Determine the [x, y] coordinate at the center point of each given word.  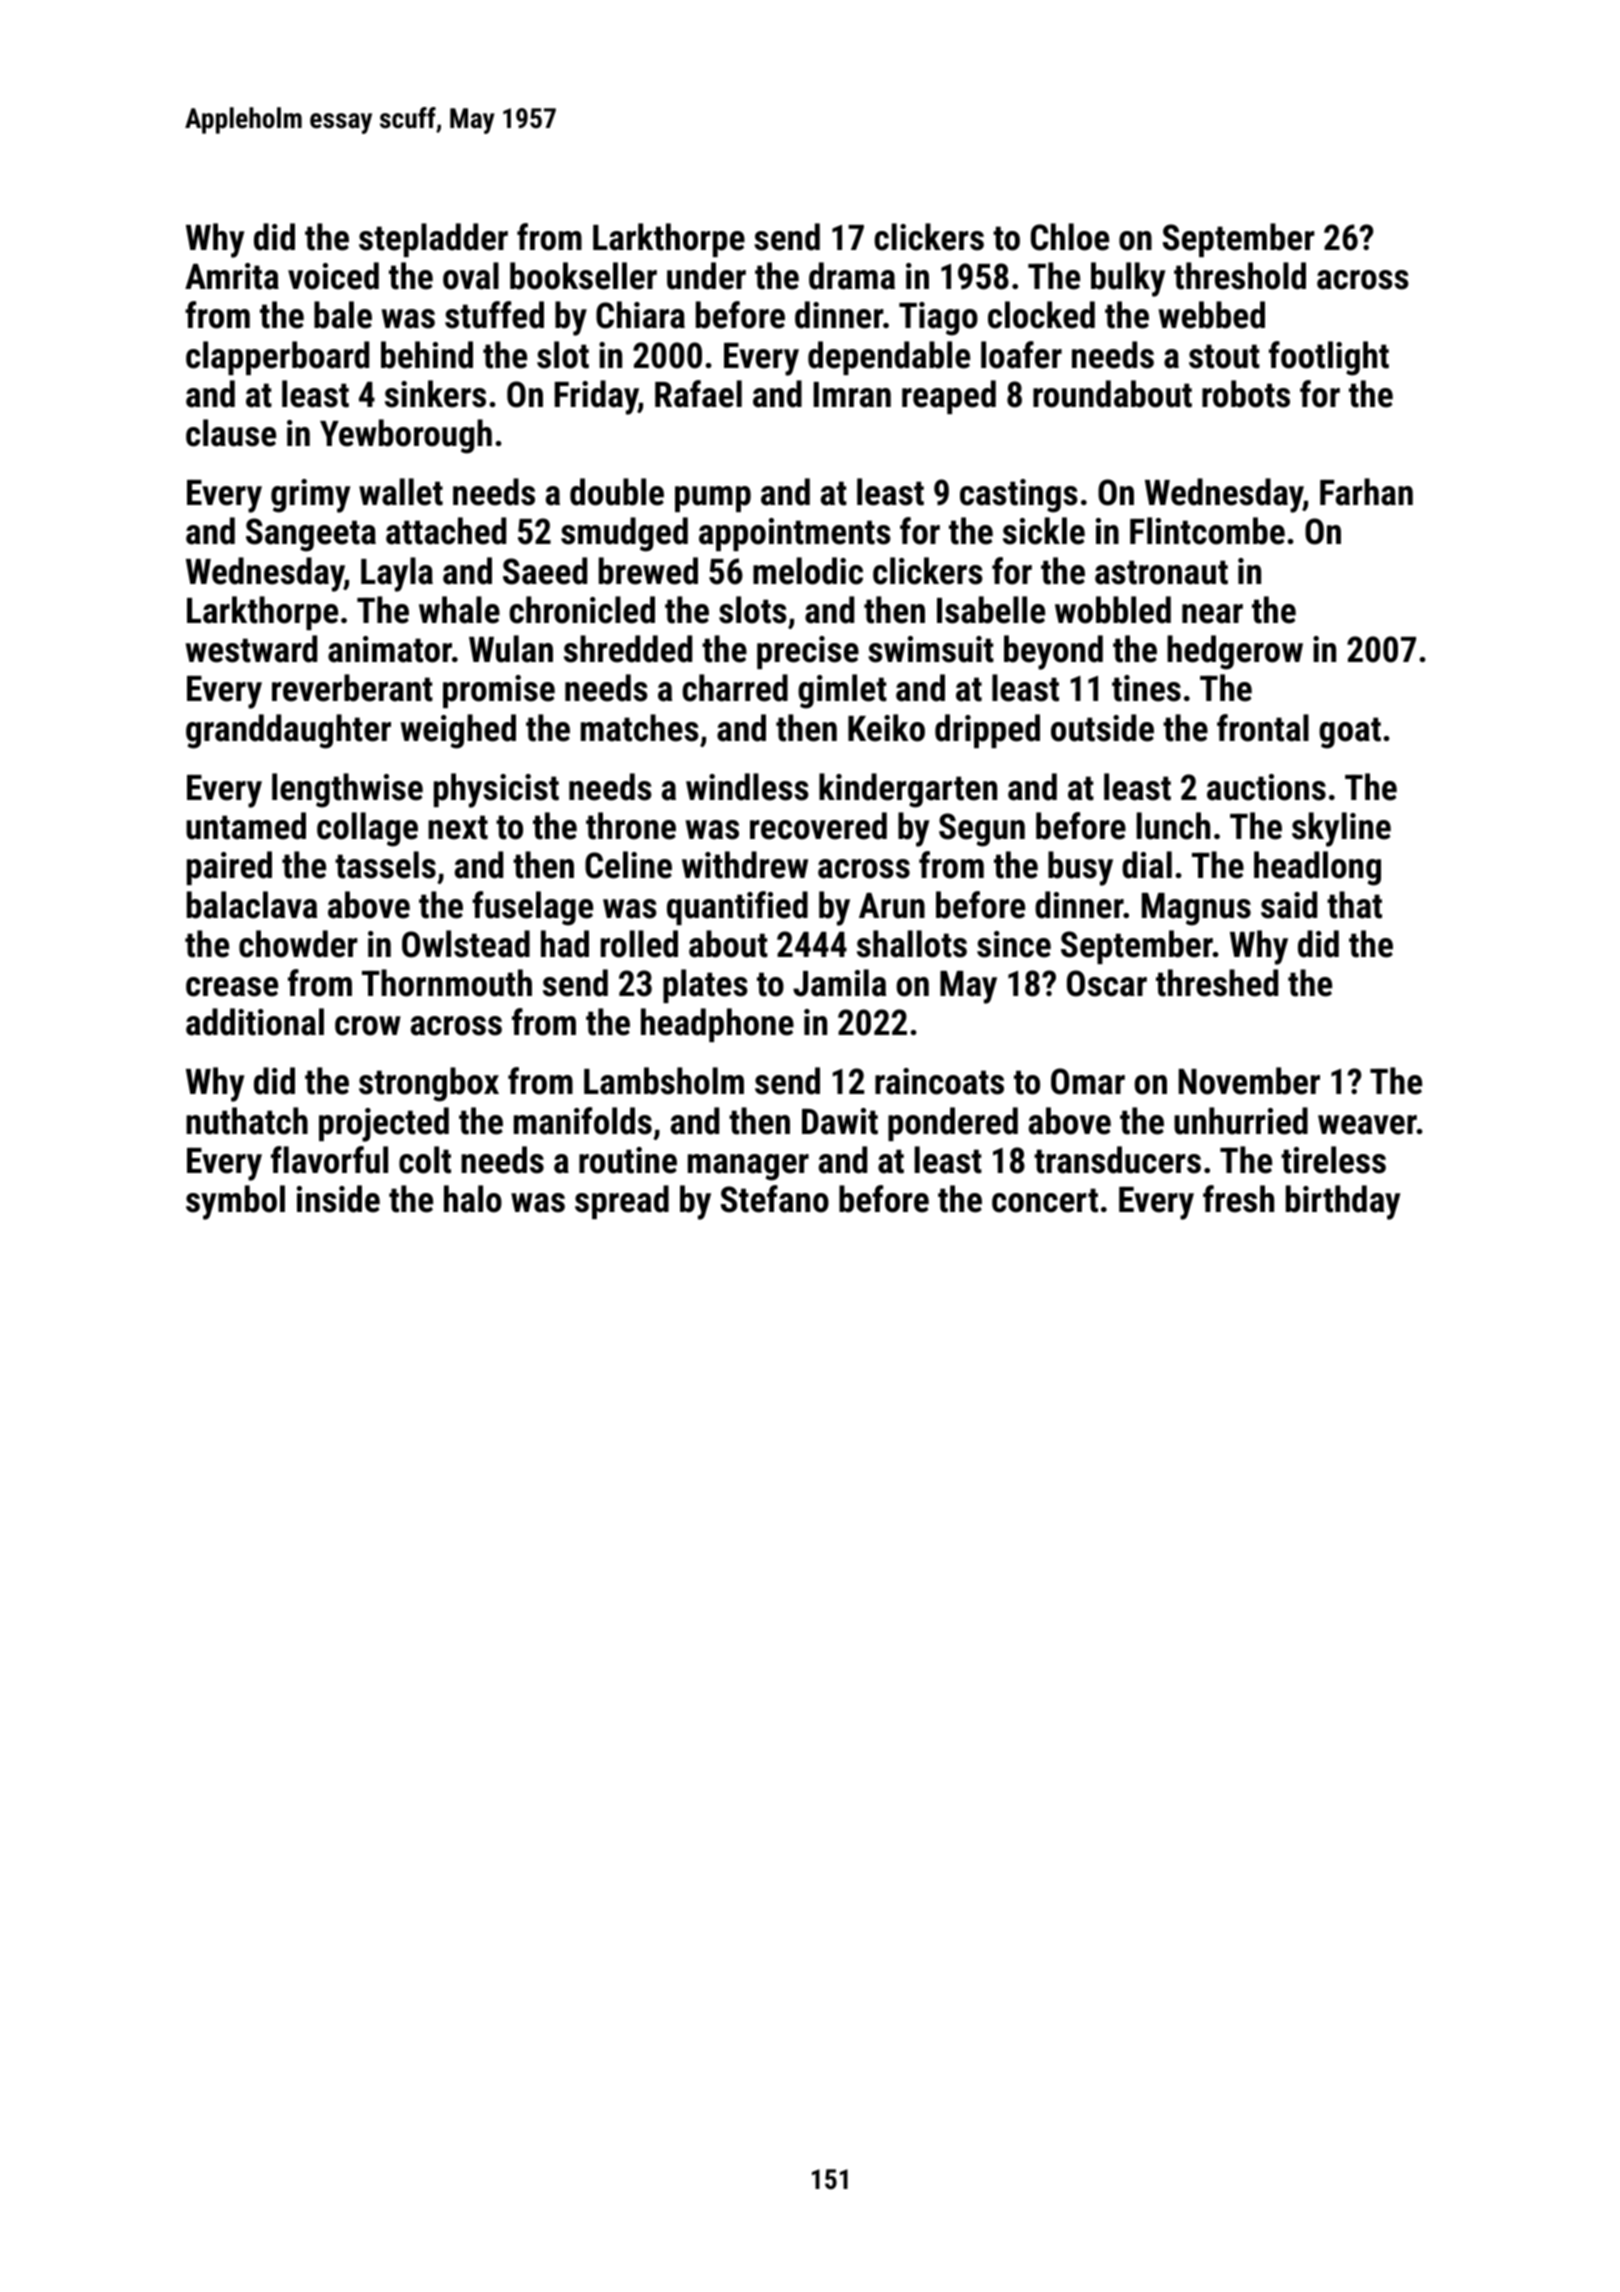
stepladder [433, 240]
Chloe [1070, 237]
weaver [1367, 1125]
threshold [1240, 276]
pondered [953, 1124]
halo [473, 1199]
